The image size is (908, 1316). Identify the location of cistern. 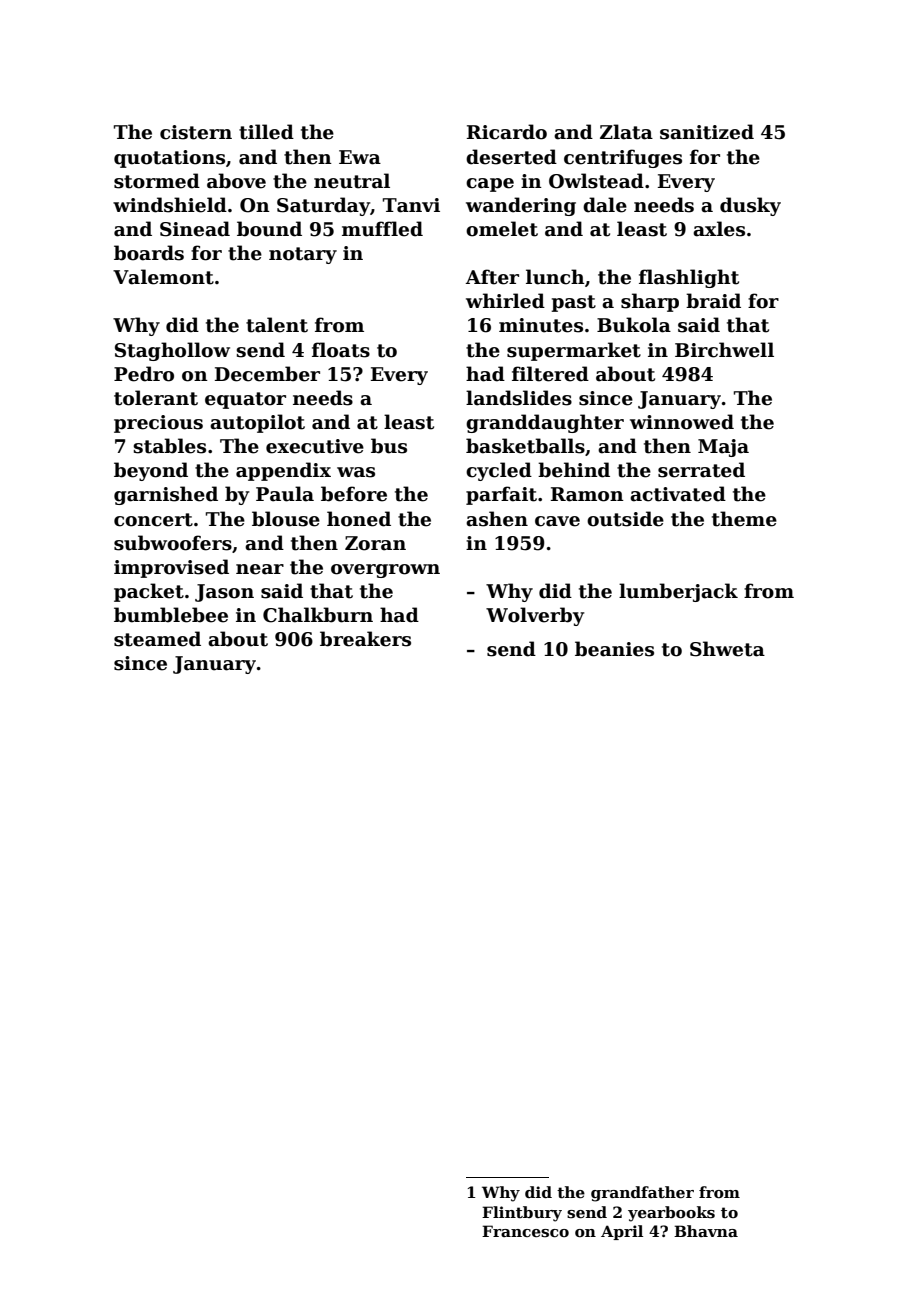
(196, 132).
